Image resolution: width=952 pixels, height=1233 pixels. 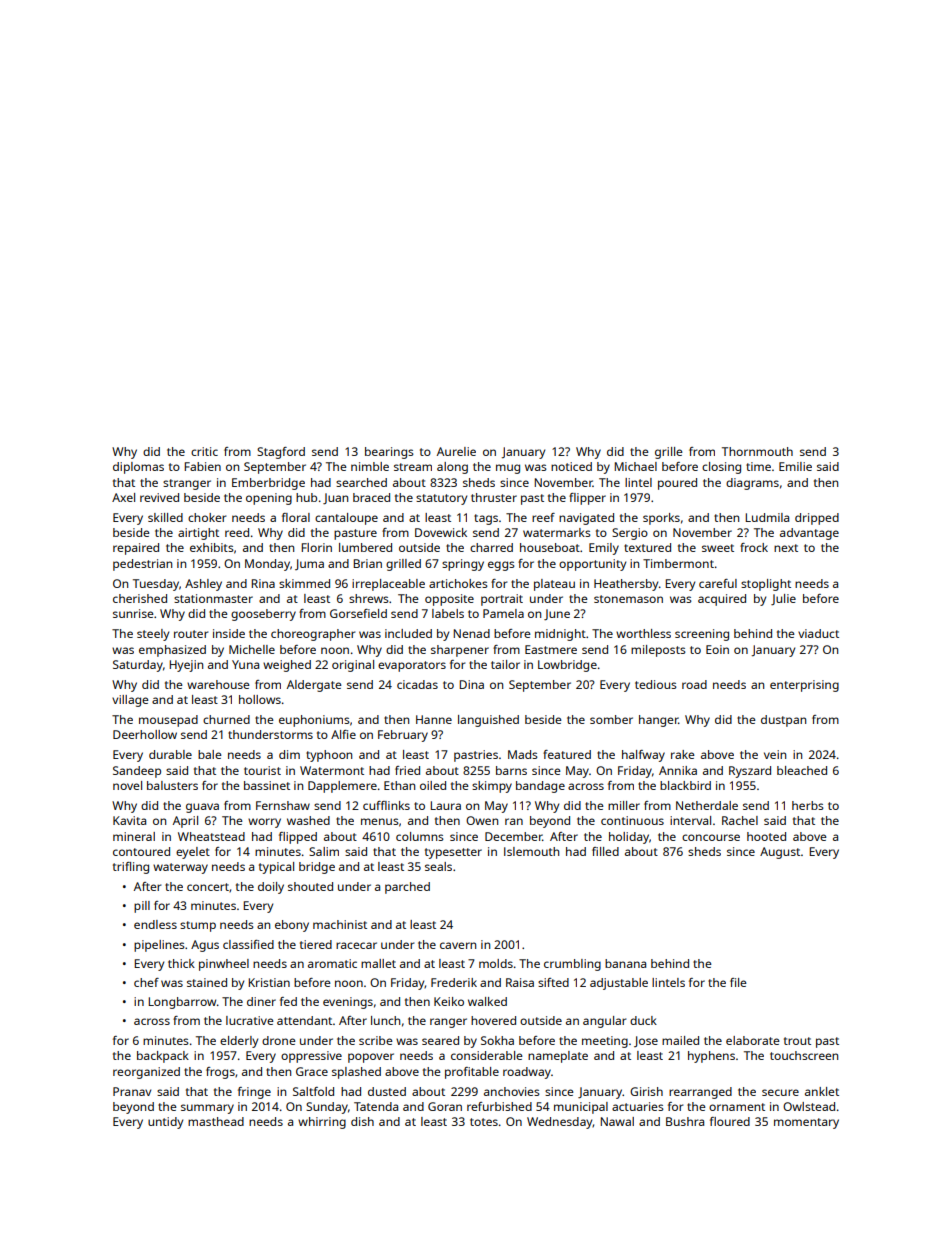 I want to click on stoplight, so click(x=766, y=585).
